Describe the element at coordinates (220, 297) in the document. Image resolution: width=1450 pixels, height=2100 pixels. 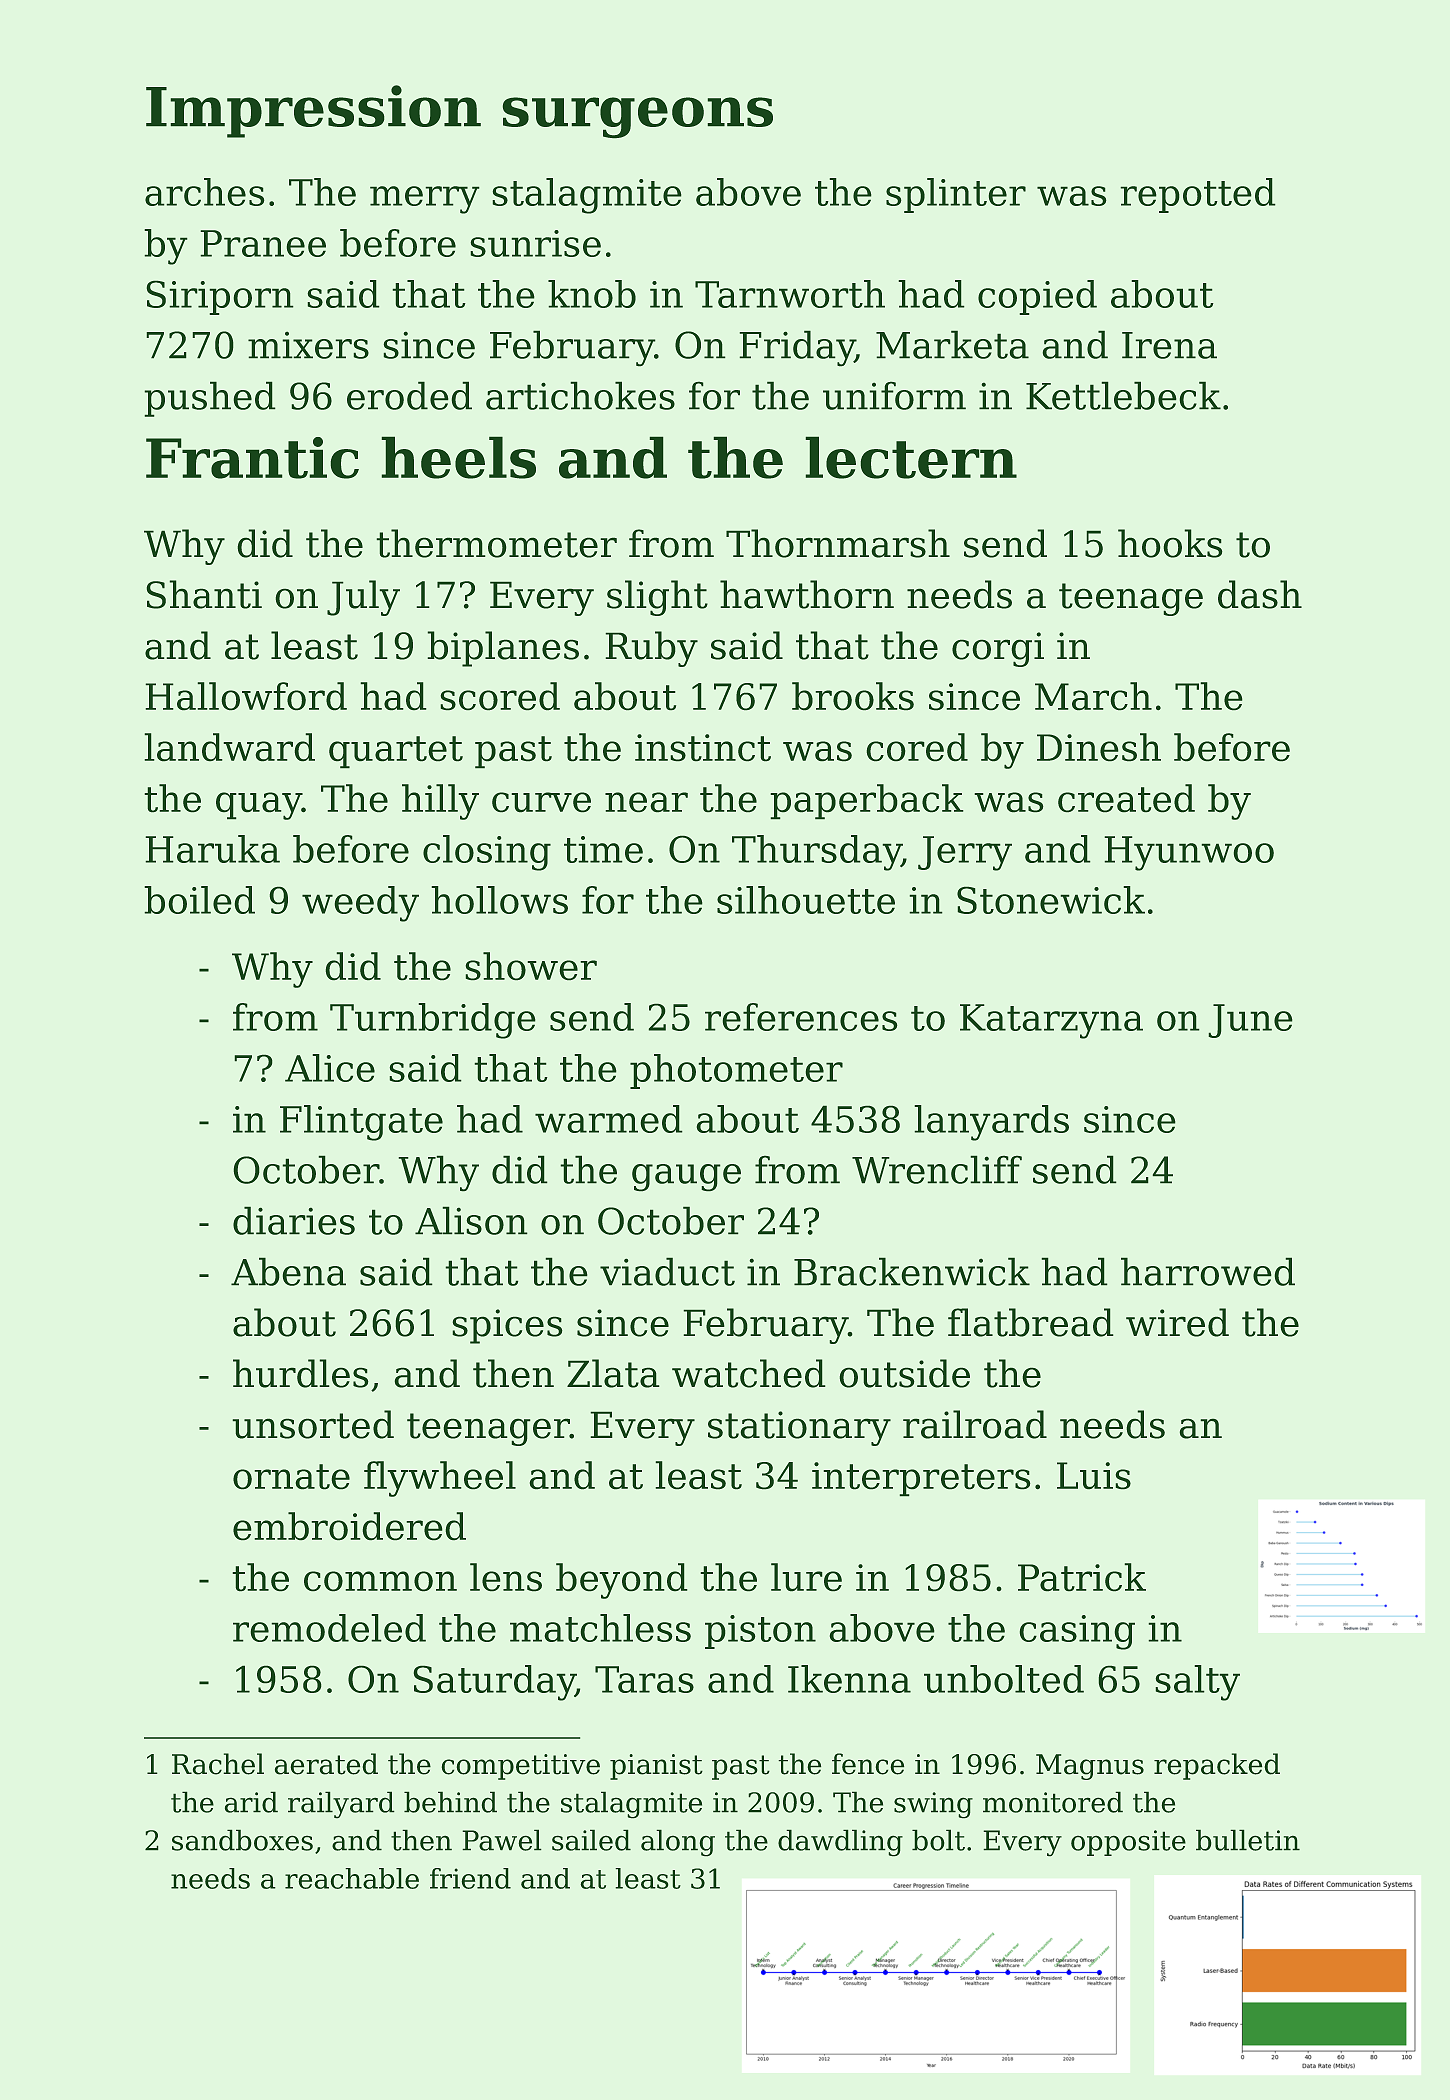
I see `Siriporn` at that location.
